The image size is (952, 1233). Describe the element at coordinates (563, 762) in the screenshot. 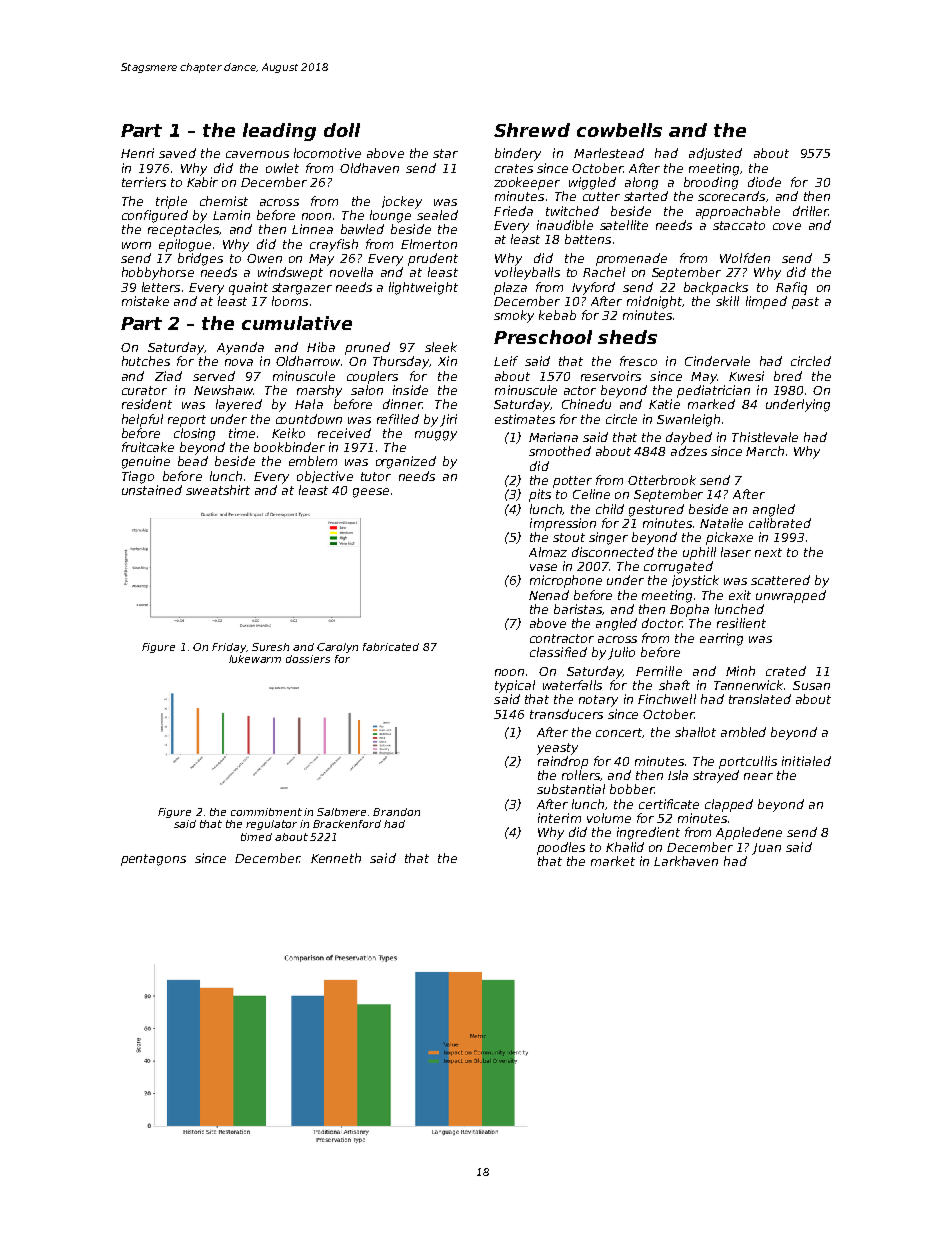

I see `raindrop` at that location.
